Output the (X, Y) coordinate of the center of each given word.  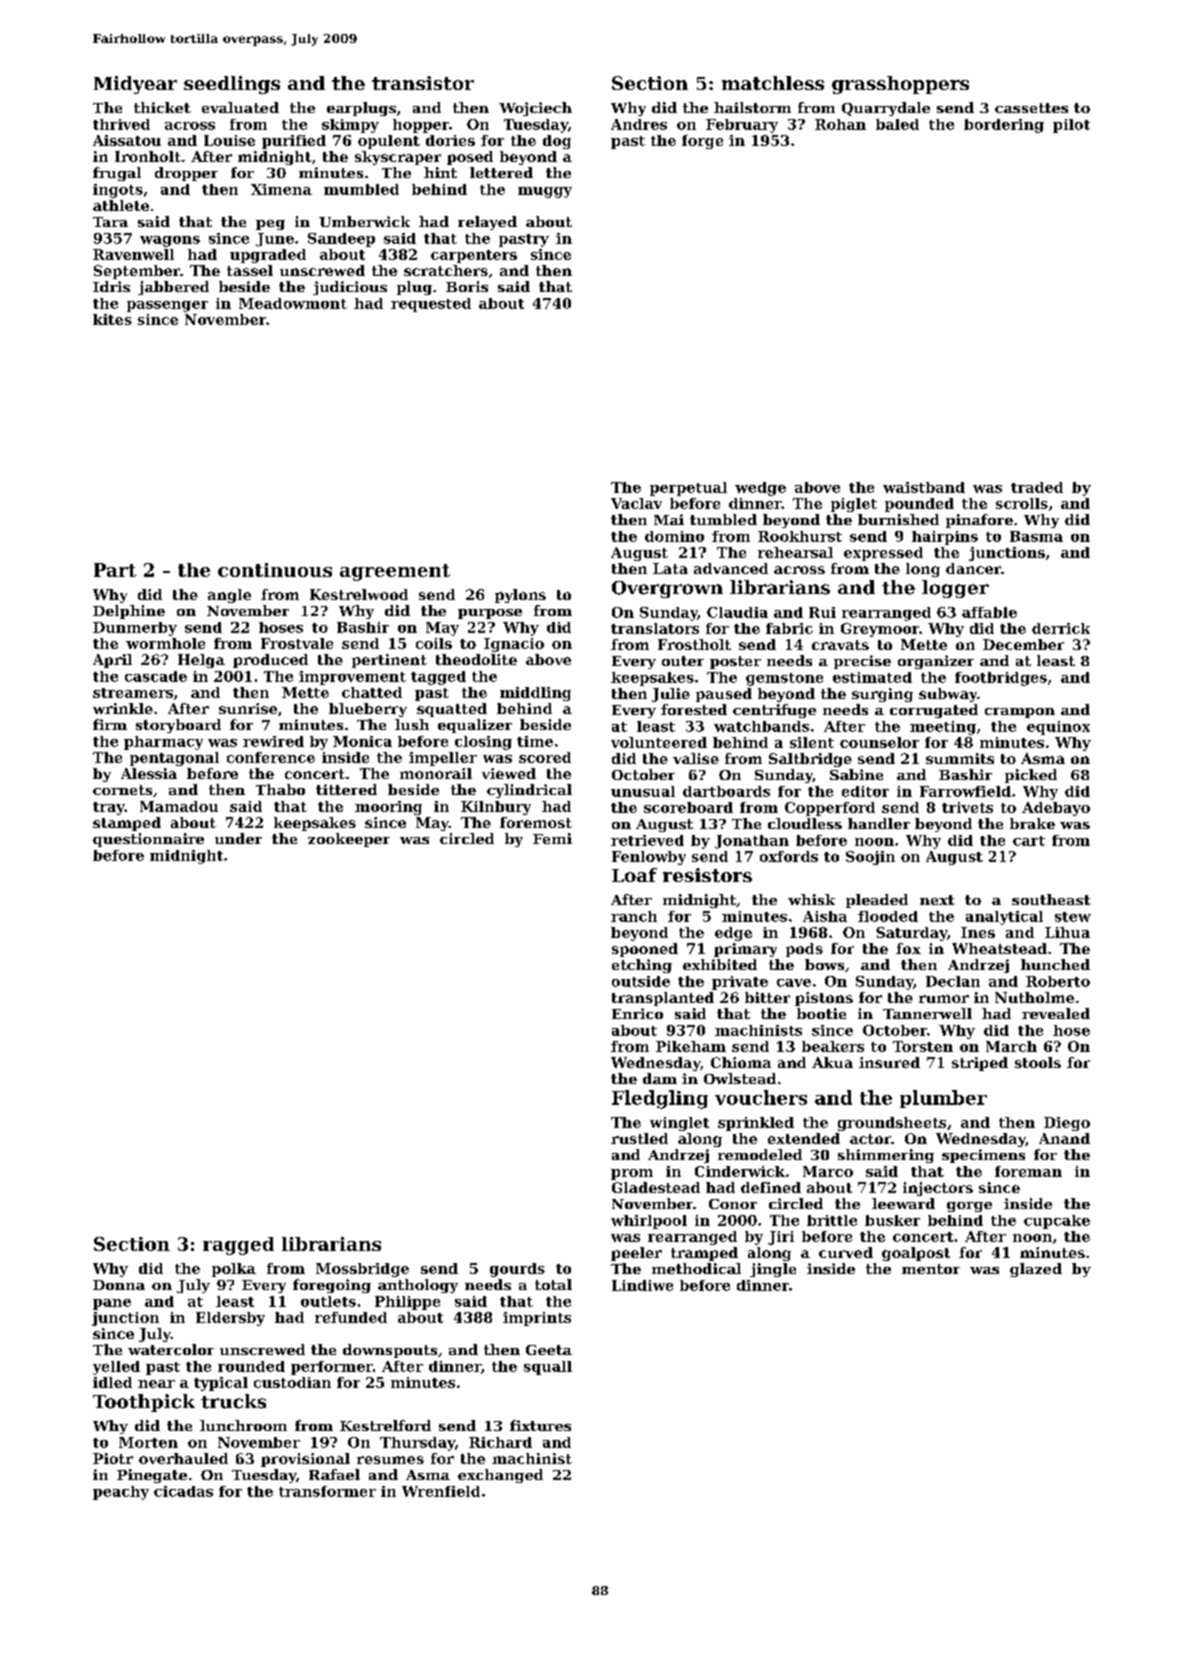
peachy (121, 1493)
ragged (238, 1246)
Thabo (280, 789)
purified (294, 142)
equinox (1058, 728)
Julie (671, 695)
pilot (1071, 126)
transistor (423, 83)
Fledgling (660, 1099)
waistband (924, 487)
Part (115, 570)
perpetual (688, 489)
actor (870, 1139)
